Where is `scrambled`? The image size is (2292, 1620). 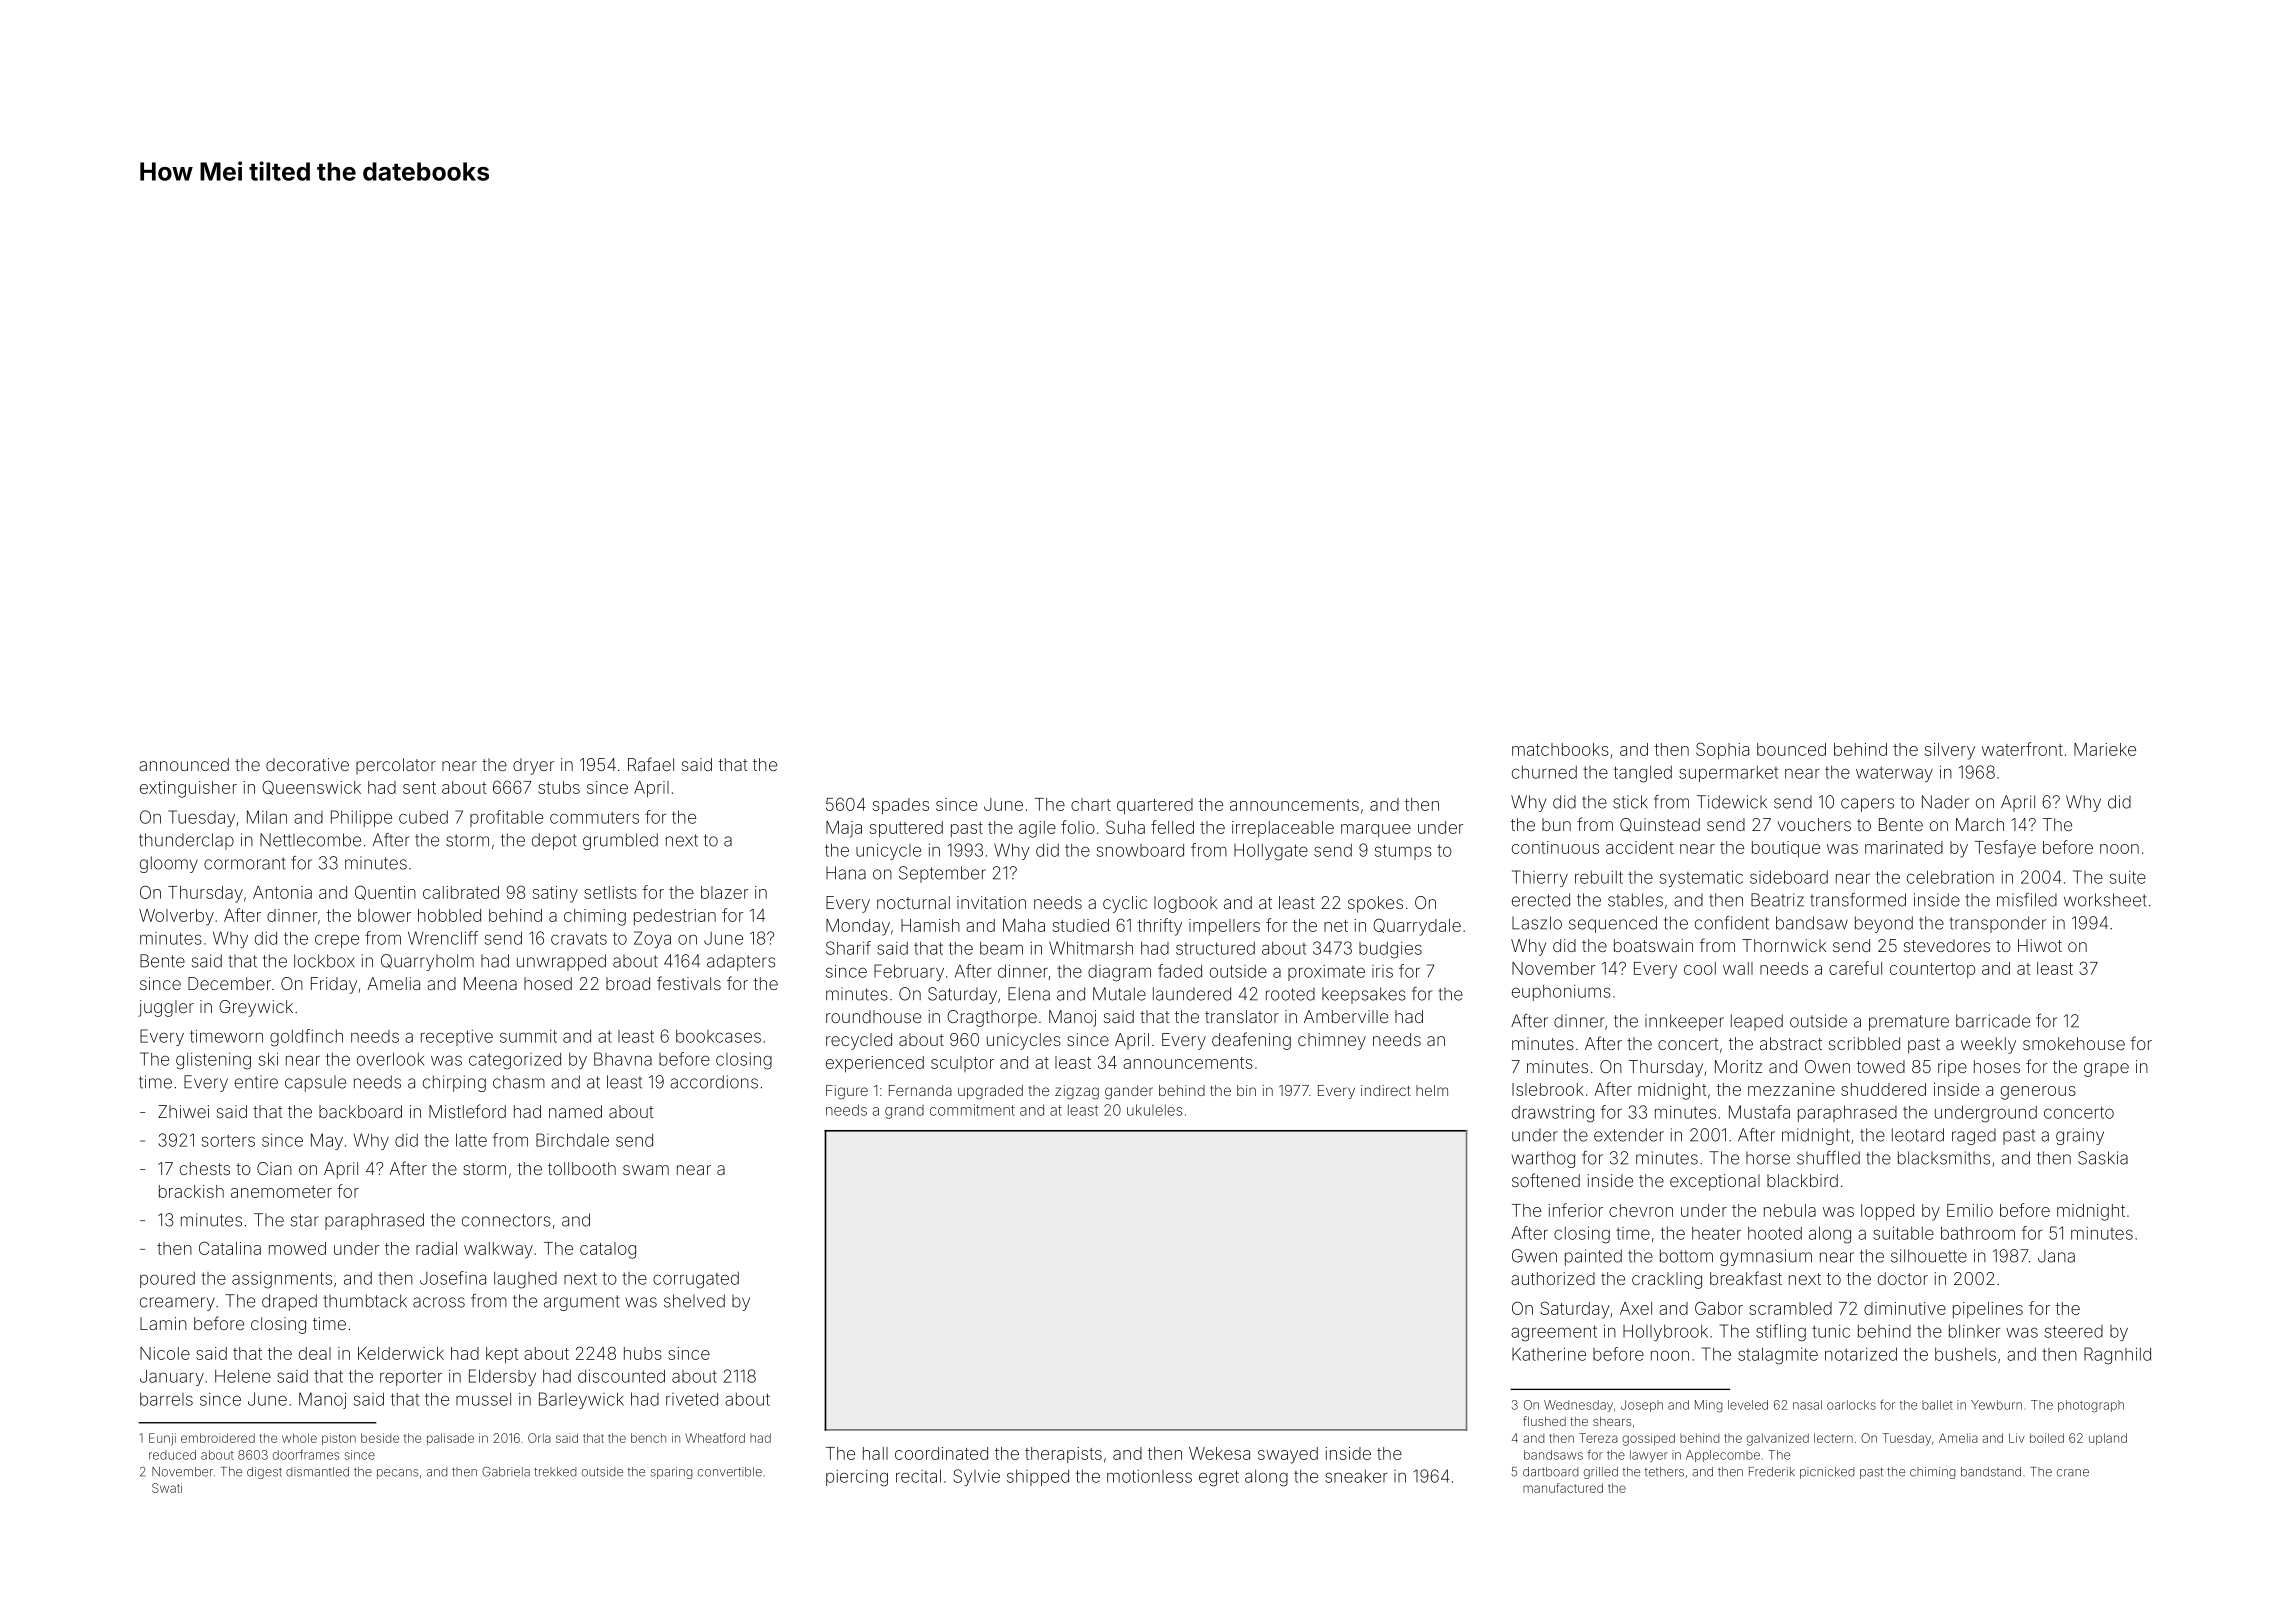
scrambled is located at coordinates (1790, 1308).
